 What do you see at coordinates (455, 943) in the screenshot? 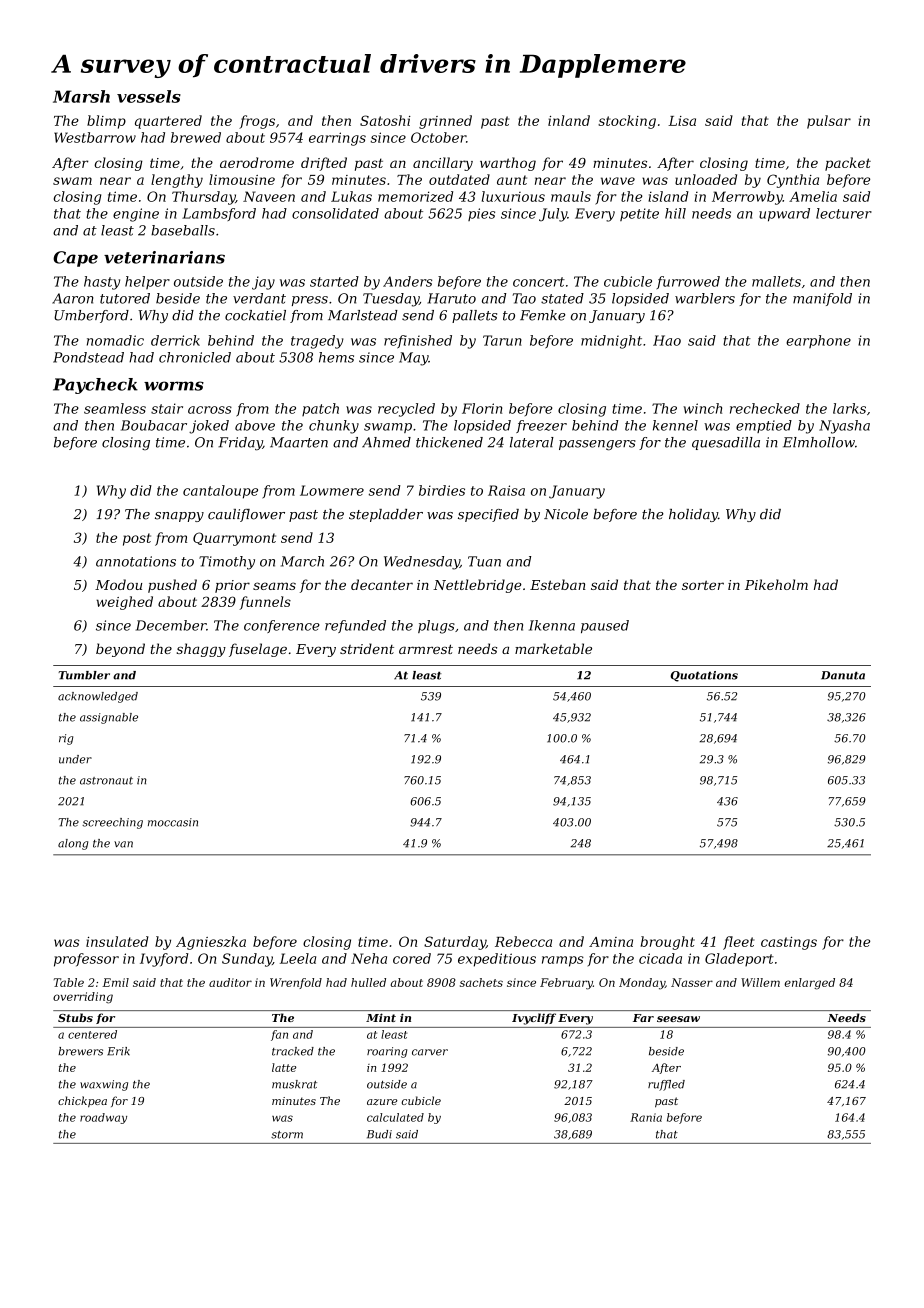
I see `Saturday` at bounding box center [455, 943].
